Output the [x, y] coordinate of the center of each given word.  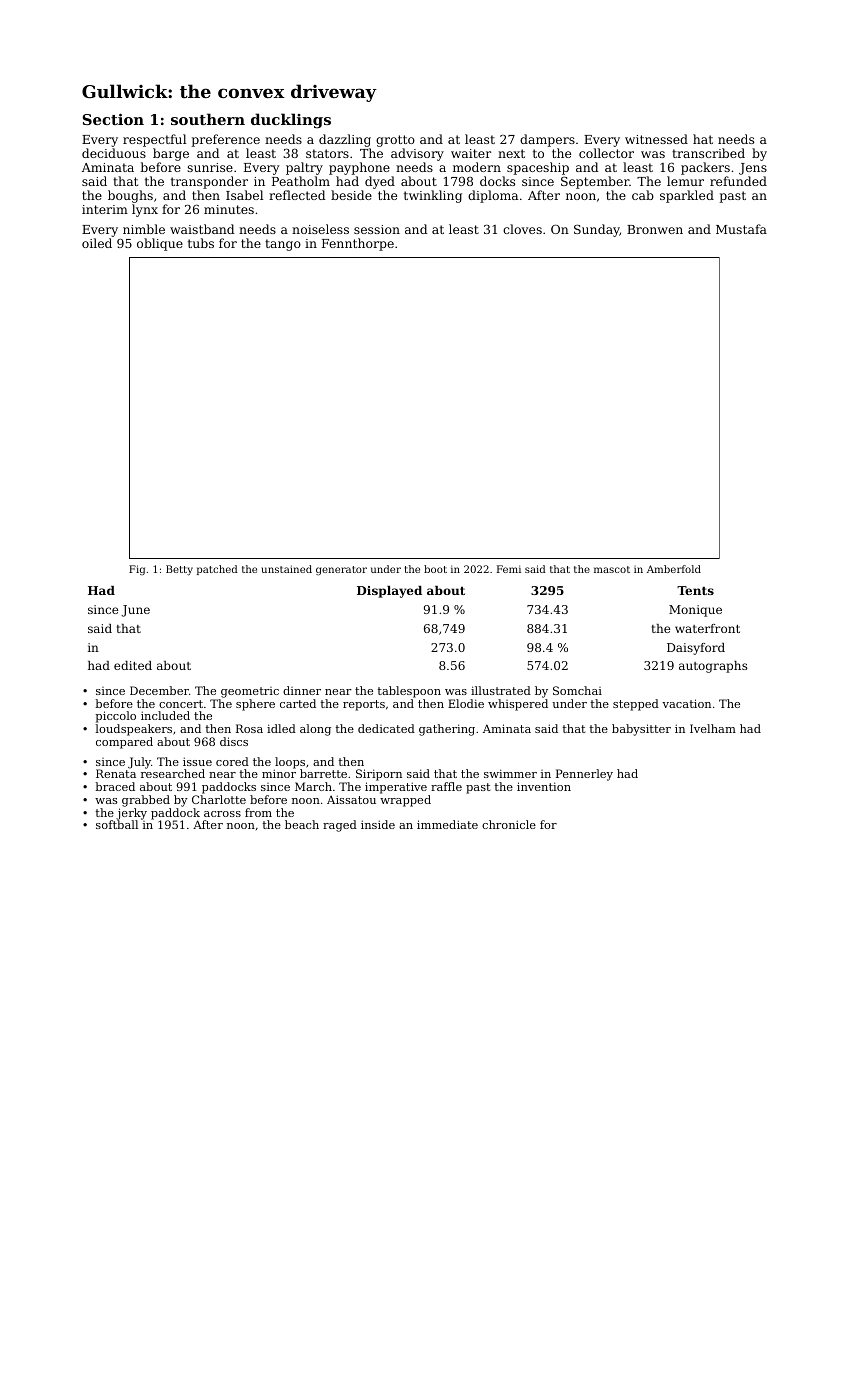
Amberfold [674, 569]
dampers [547, 140]
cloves [522, 229]
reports [364, 705]
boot [435, 569]
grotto [395, 141]
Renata [116, 774]
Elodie [466, 703]
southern [208, 119]
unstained [287, 569]
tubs [201, 243]
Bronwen [655, 229]
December [159, 690]
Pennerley [584, 775]
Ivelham [713, 728]
